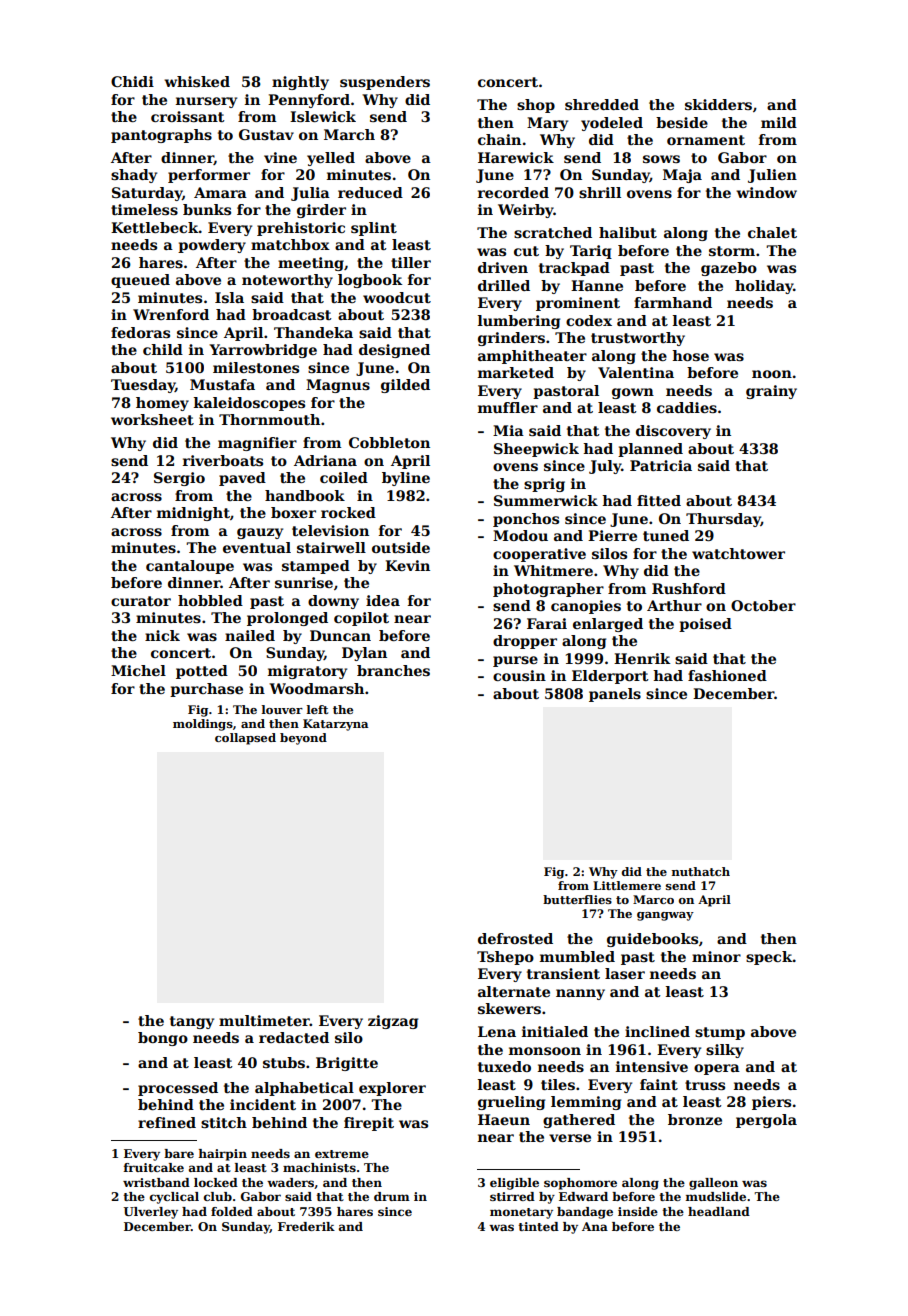  Describe the element at coordinates (293, 512) in the document. I see `boxer` at that location.
